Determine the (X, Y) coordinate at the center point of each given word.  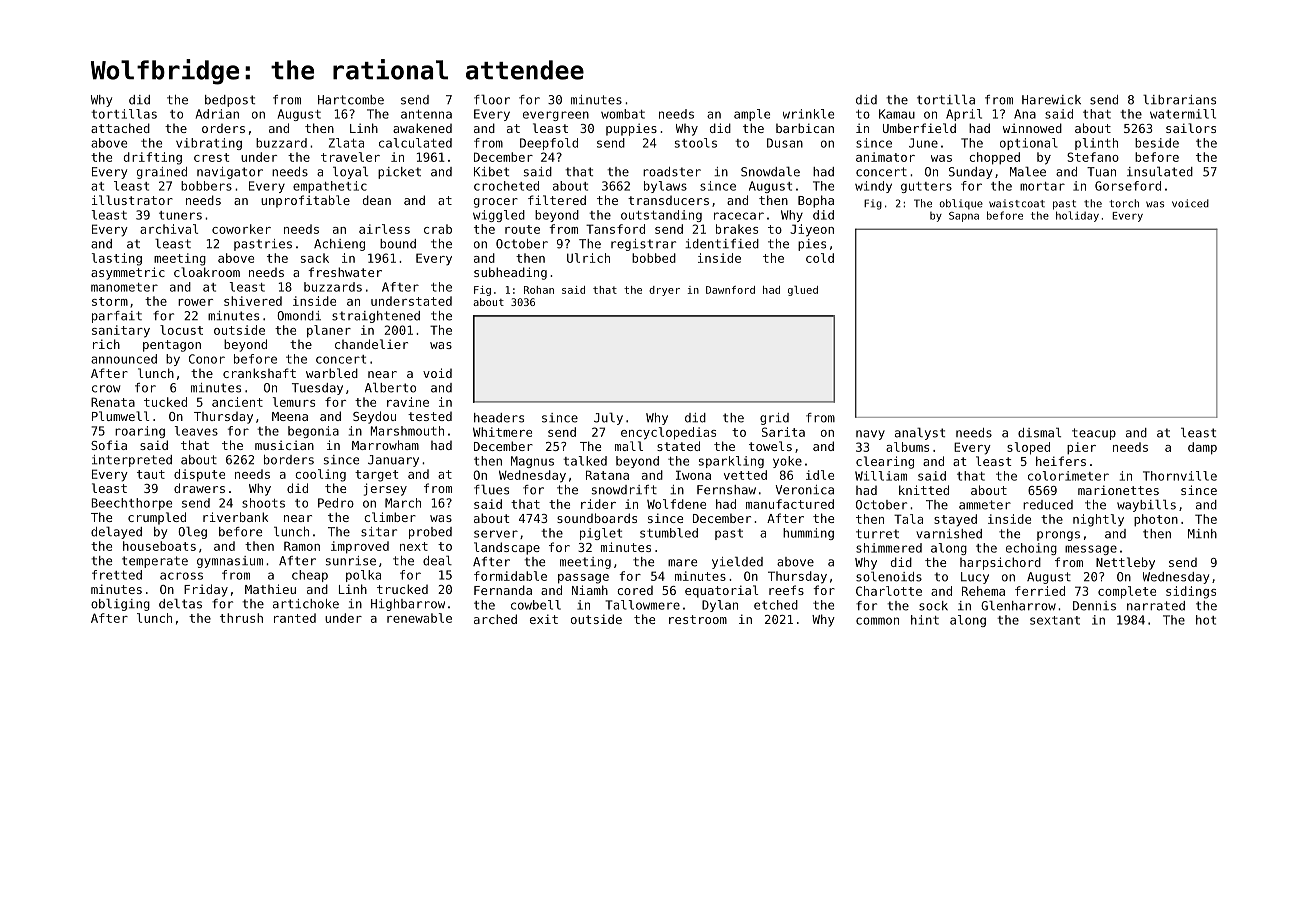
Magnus (532, 462)
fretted (117, 575)
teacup (1094, 434)
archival (169, 229)
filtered (557, 200)
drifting (153, 158)
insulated (1160, 171)
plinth (1096, 144)
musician (284, 445)
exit (544, 619)
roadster (672, 172)
